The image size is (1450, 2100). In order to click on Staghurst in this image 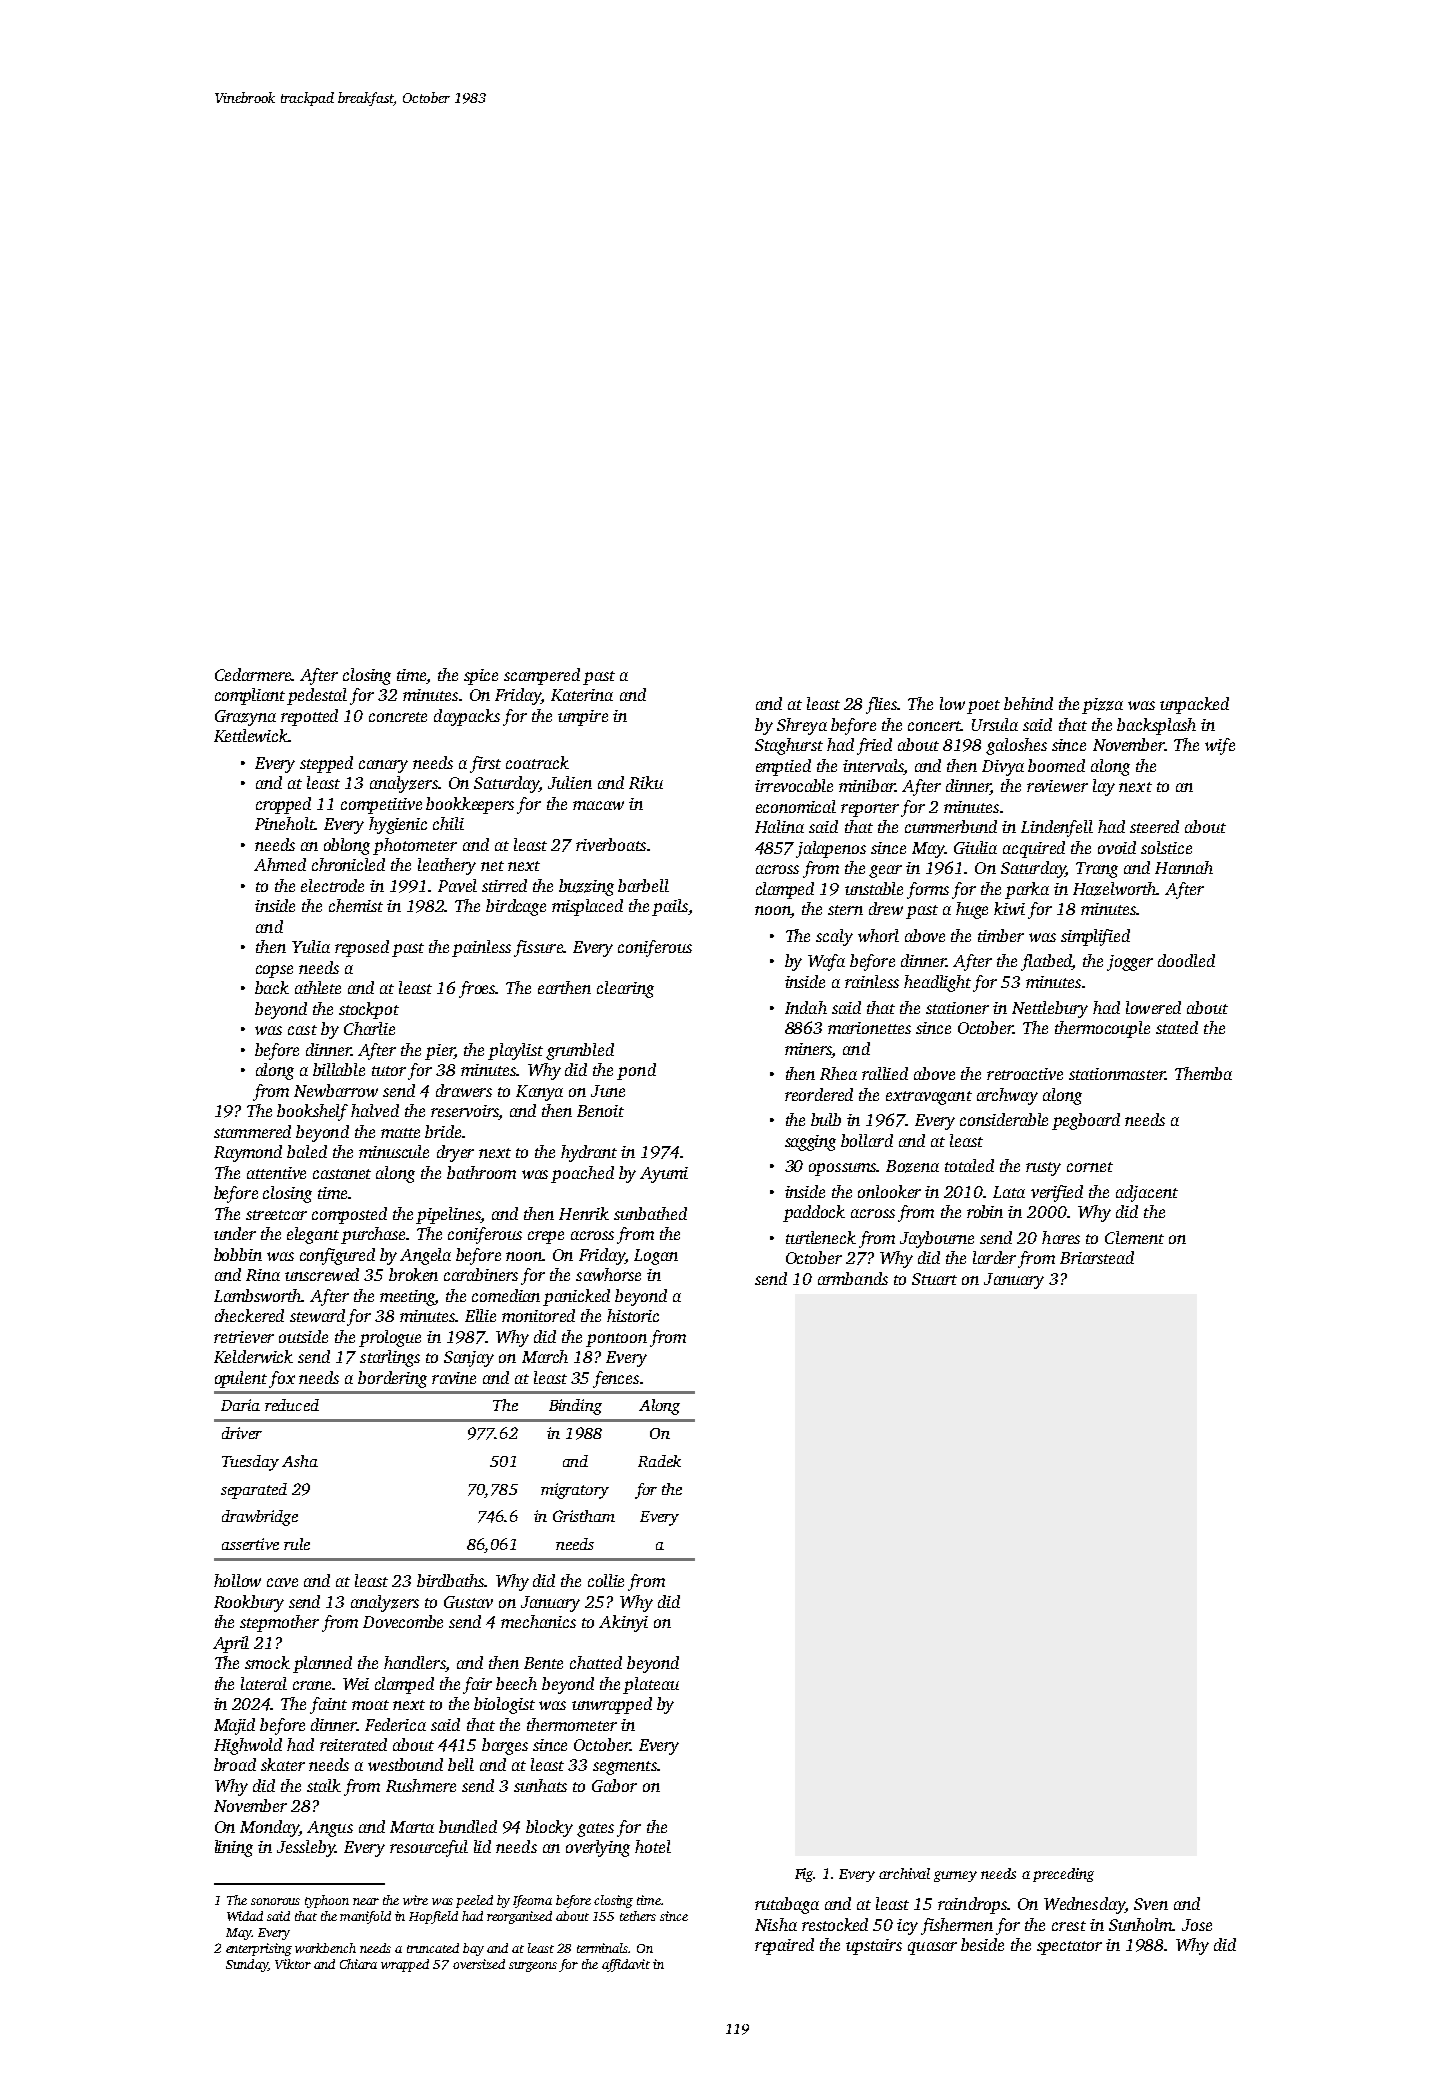, I will do `click(789, 746)`.
